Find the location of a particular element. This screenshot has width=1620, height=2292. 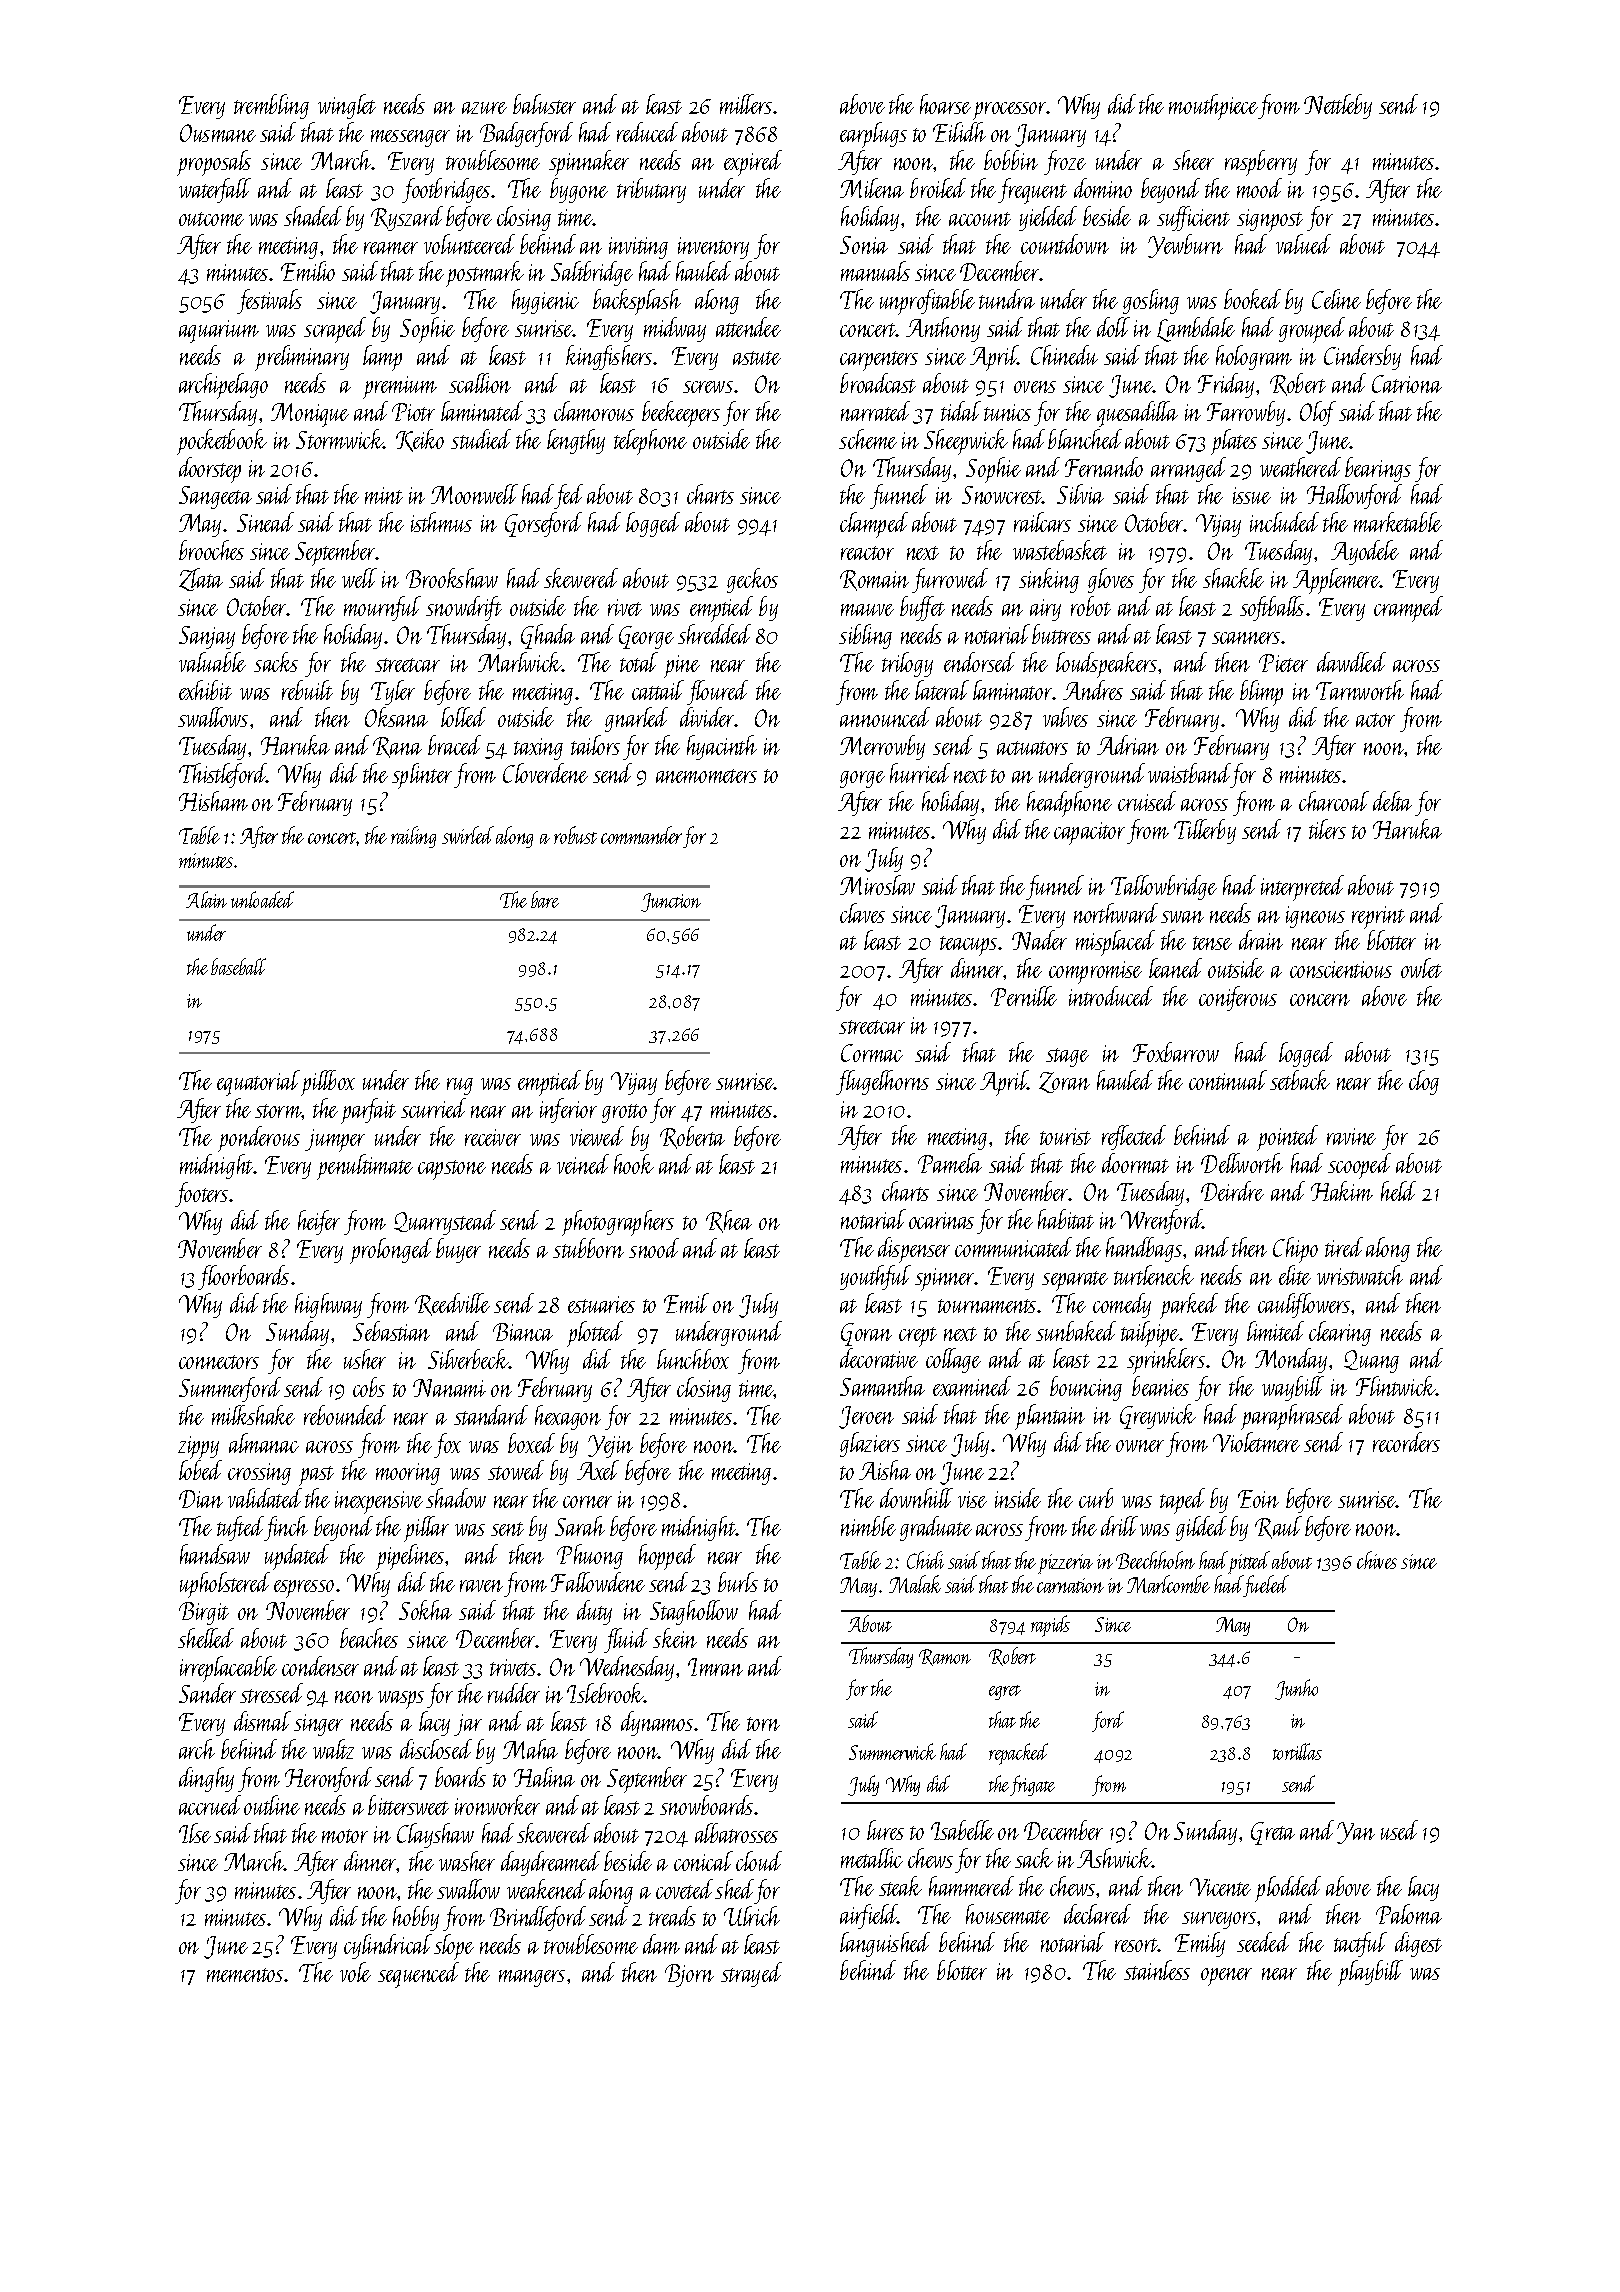

Fernando is located at coordinates (1104, 467).
